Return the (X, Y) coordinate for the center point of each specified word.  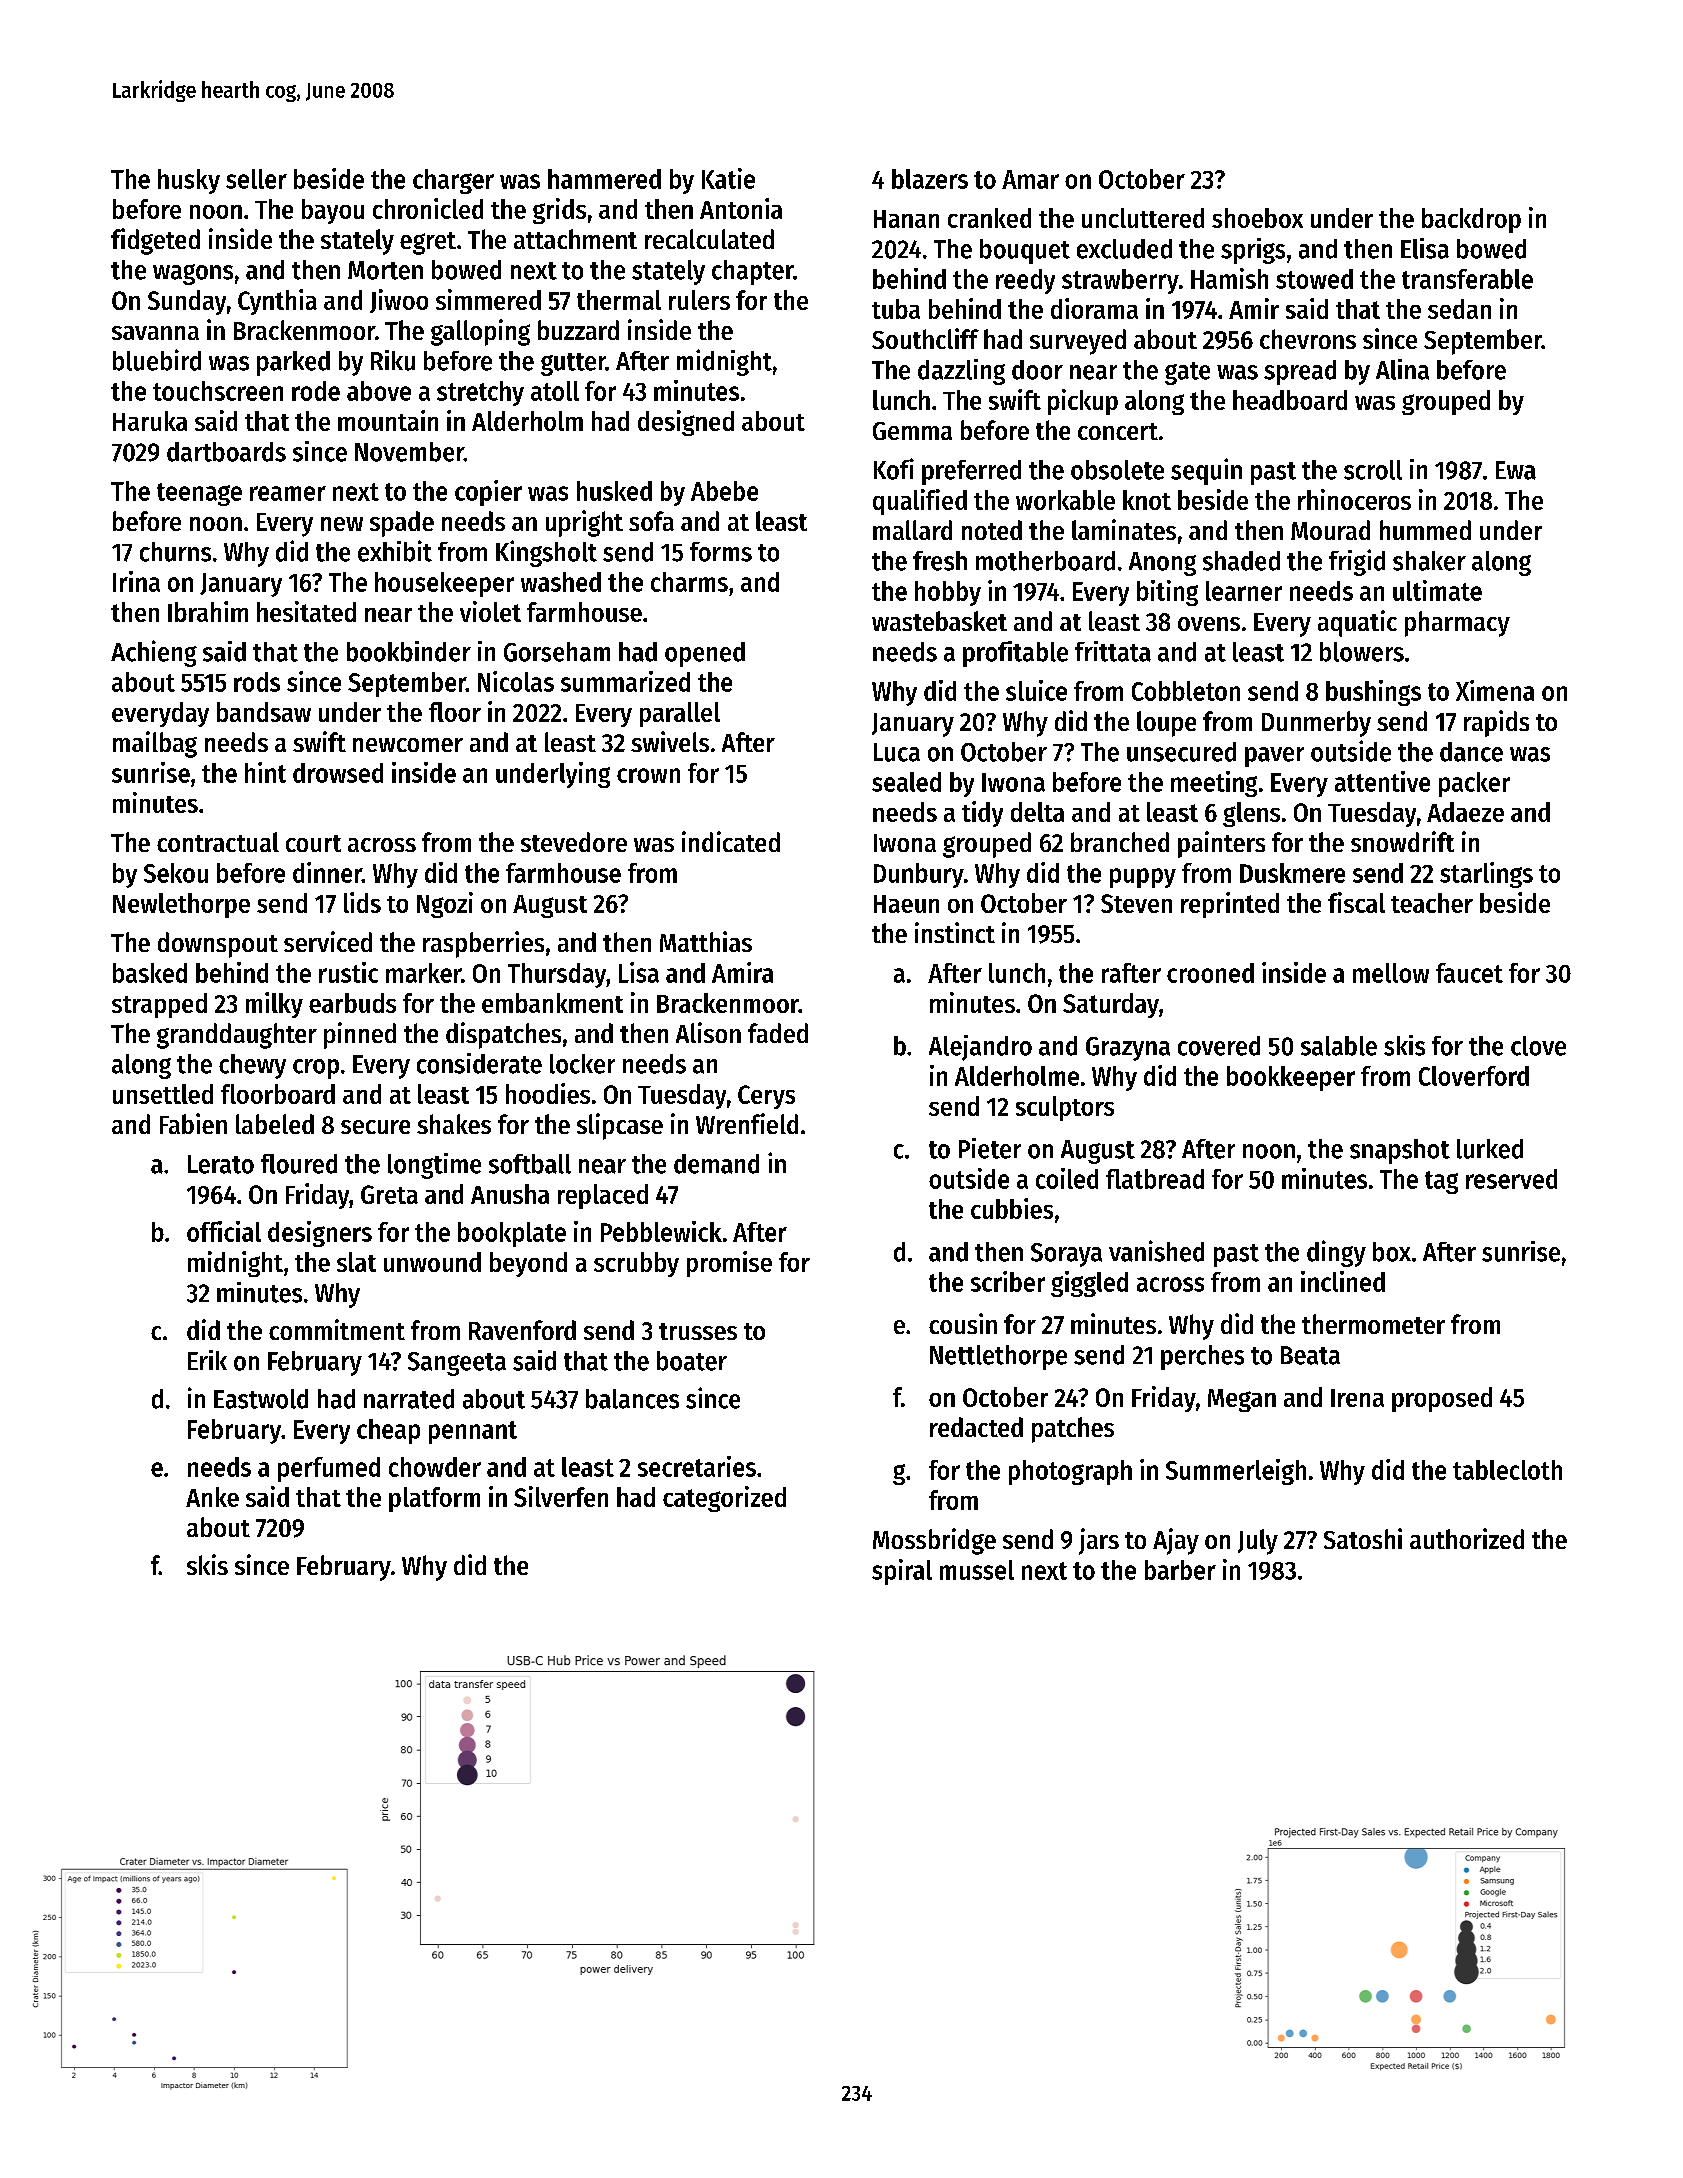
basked (150, 973)
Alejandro (980, 1048)
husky (189, 181)
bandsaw (264, 712)
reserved (1511, 1179)
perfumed (329, 1469)
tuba (896, 309)
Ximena (1495, 690)
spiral (902, 1572)
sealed (906, 782)
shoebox (1257, 218)
